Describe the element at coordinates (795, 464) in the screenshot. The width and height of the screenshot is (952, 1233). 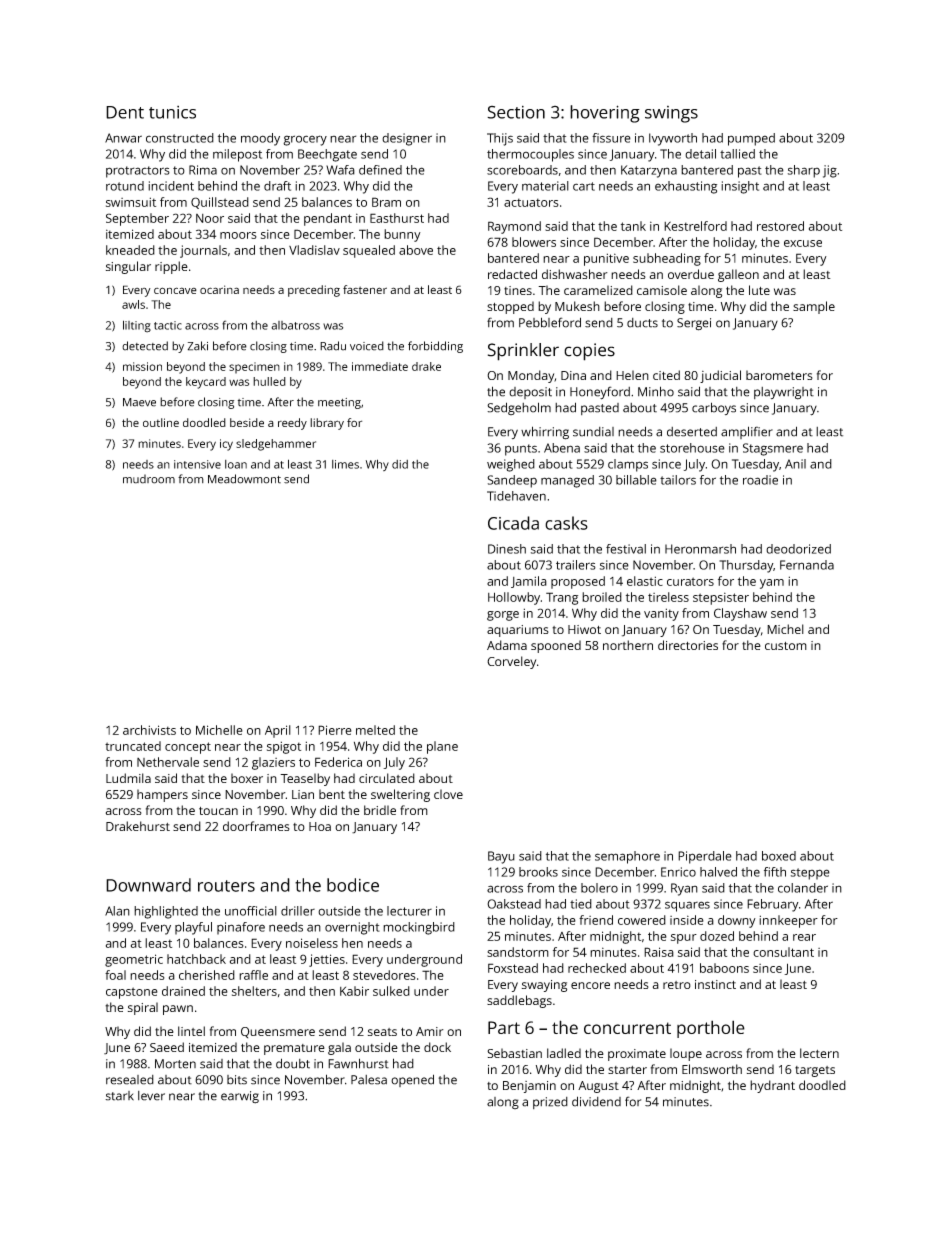
I see `Anil` at that location.
